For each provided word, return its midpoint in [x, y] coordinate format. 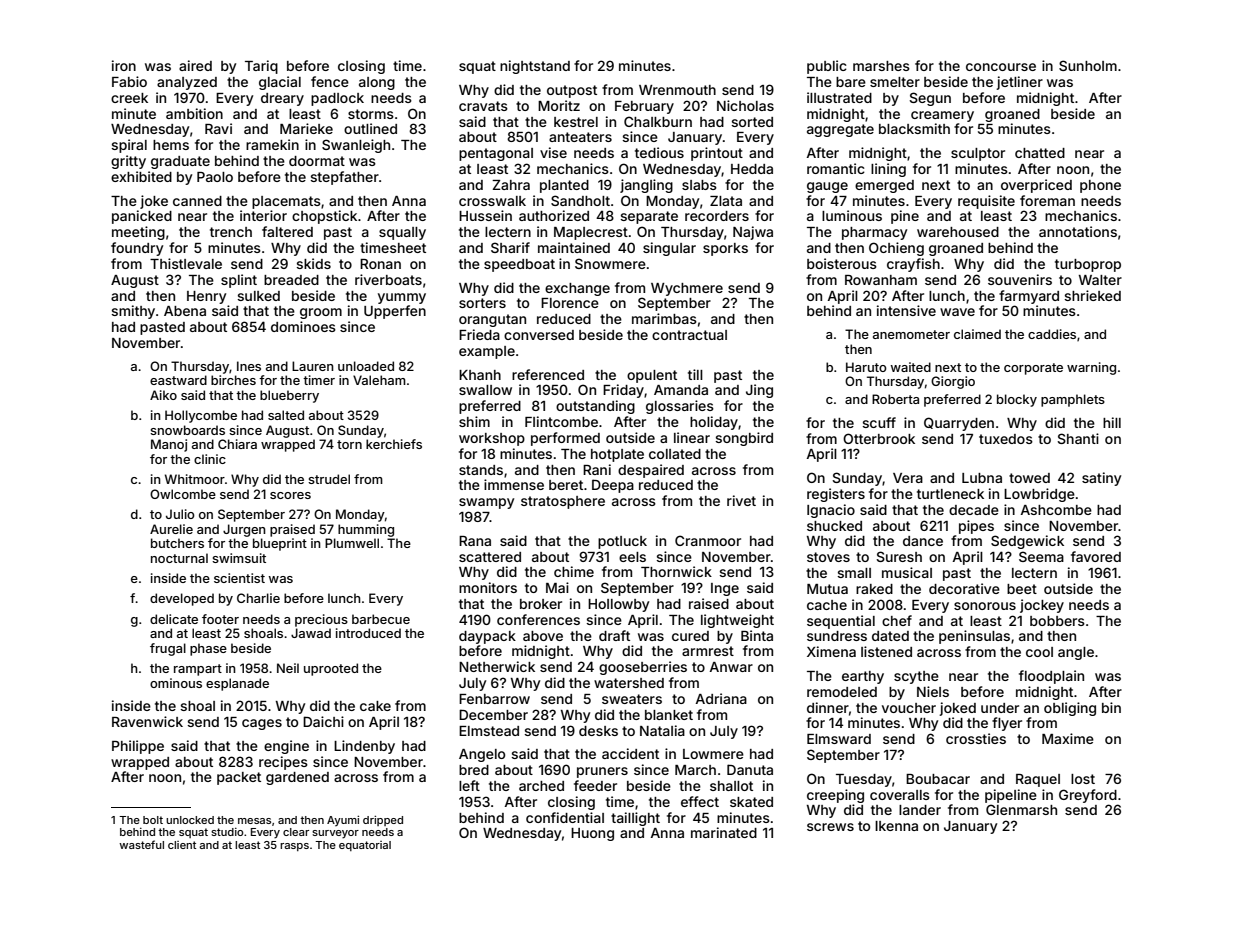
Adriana [721, 698]
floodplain [1051, 677]
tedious [659, 152]
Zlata [726, 201]
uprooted [331, 669]
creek [129, 98]
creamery [942, 116]
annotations [1078, 231]
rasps [294, 847]
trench [231, 232]
